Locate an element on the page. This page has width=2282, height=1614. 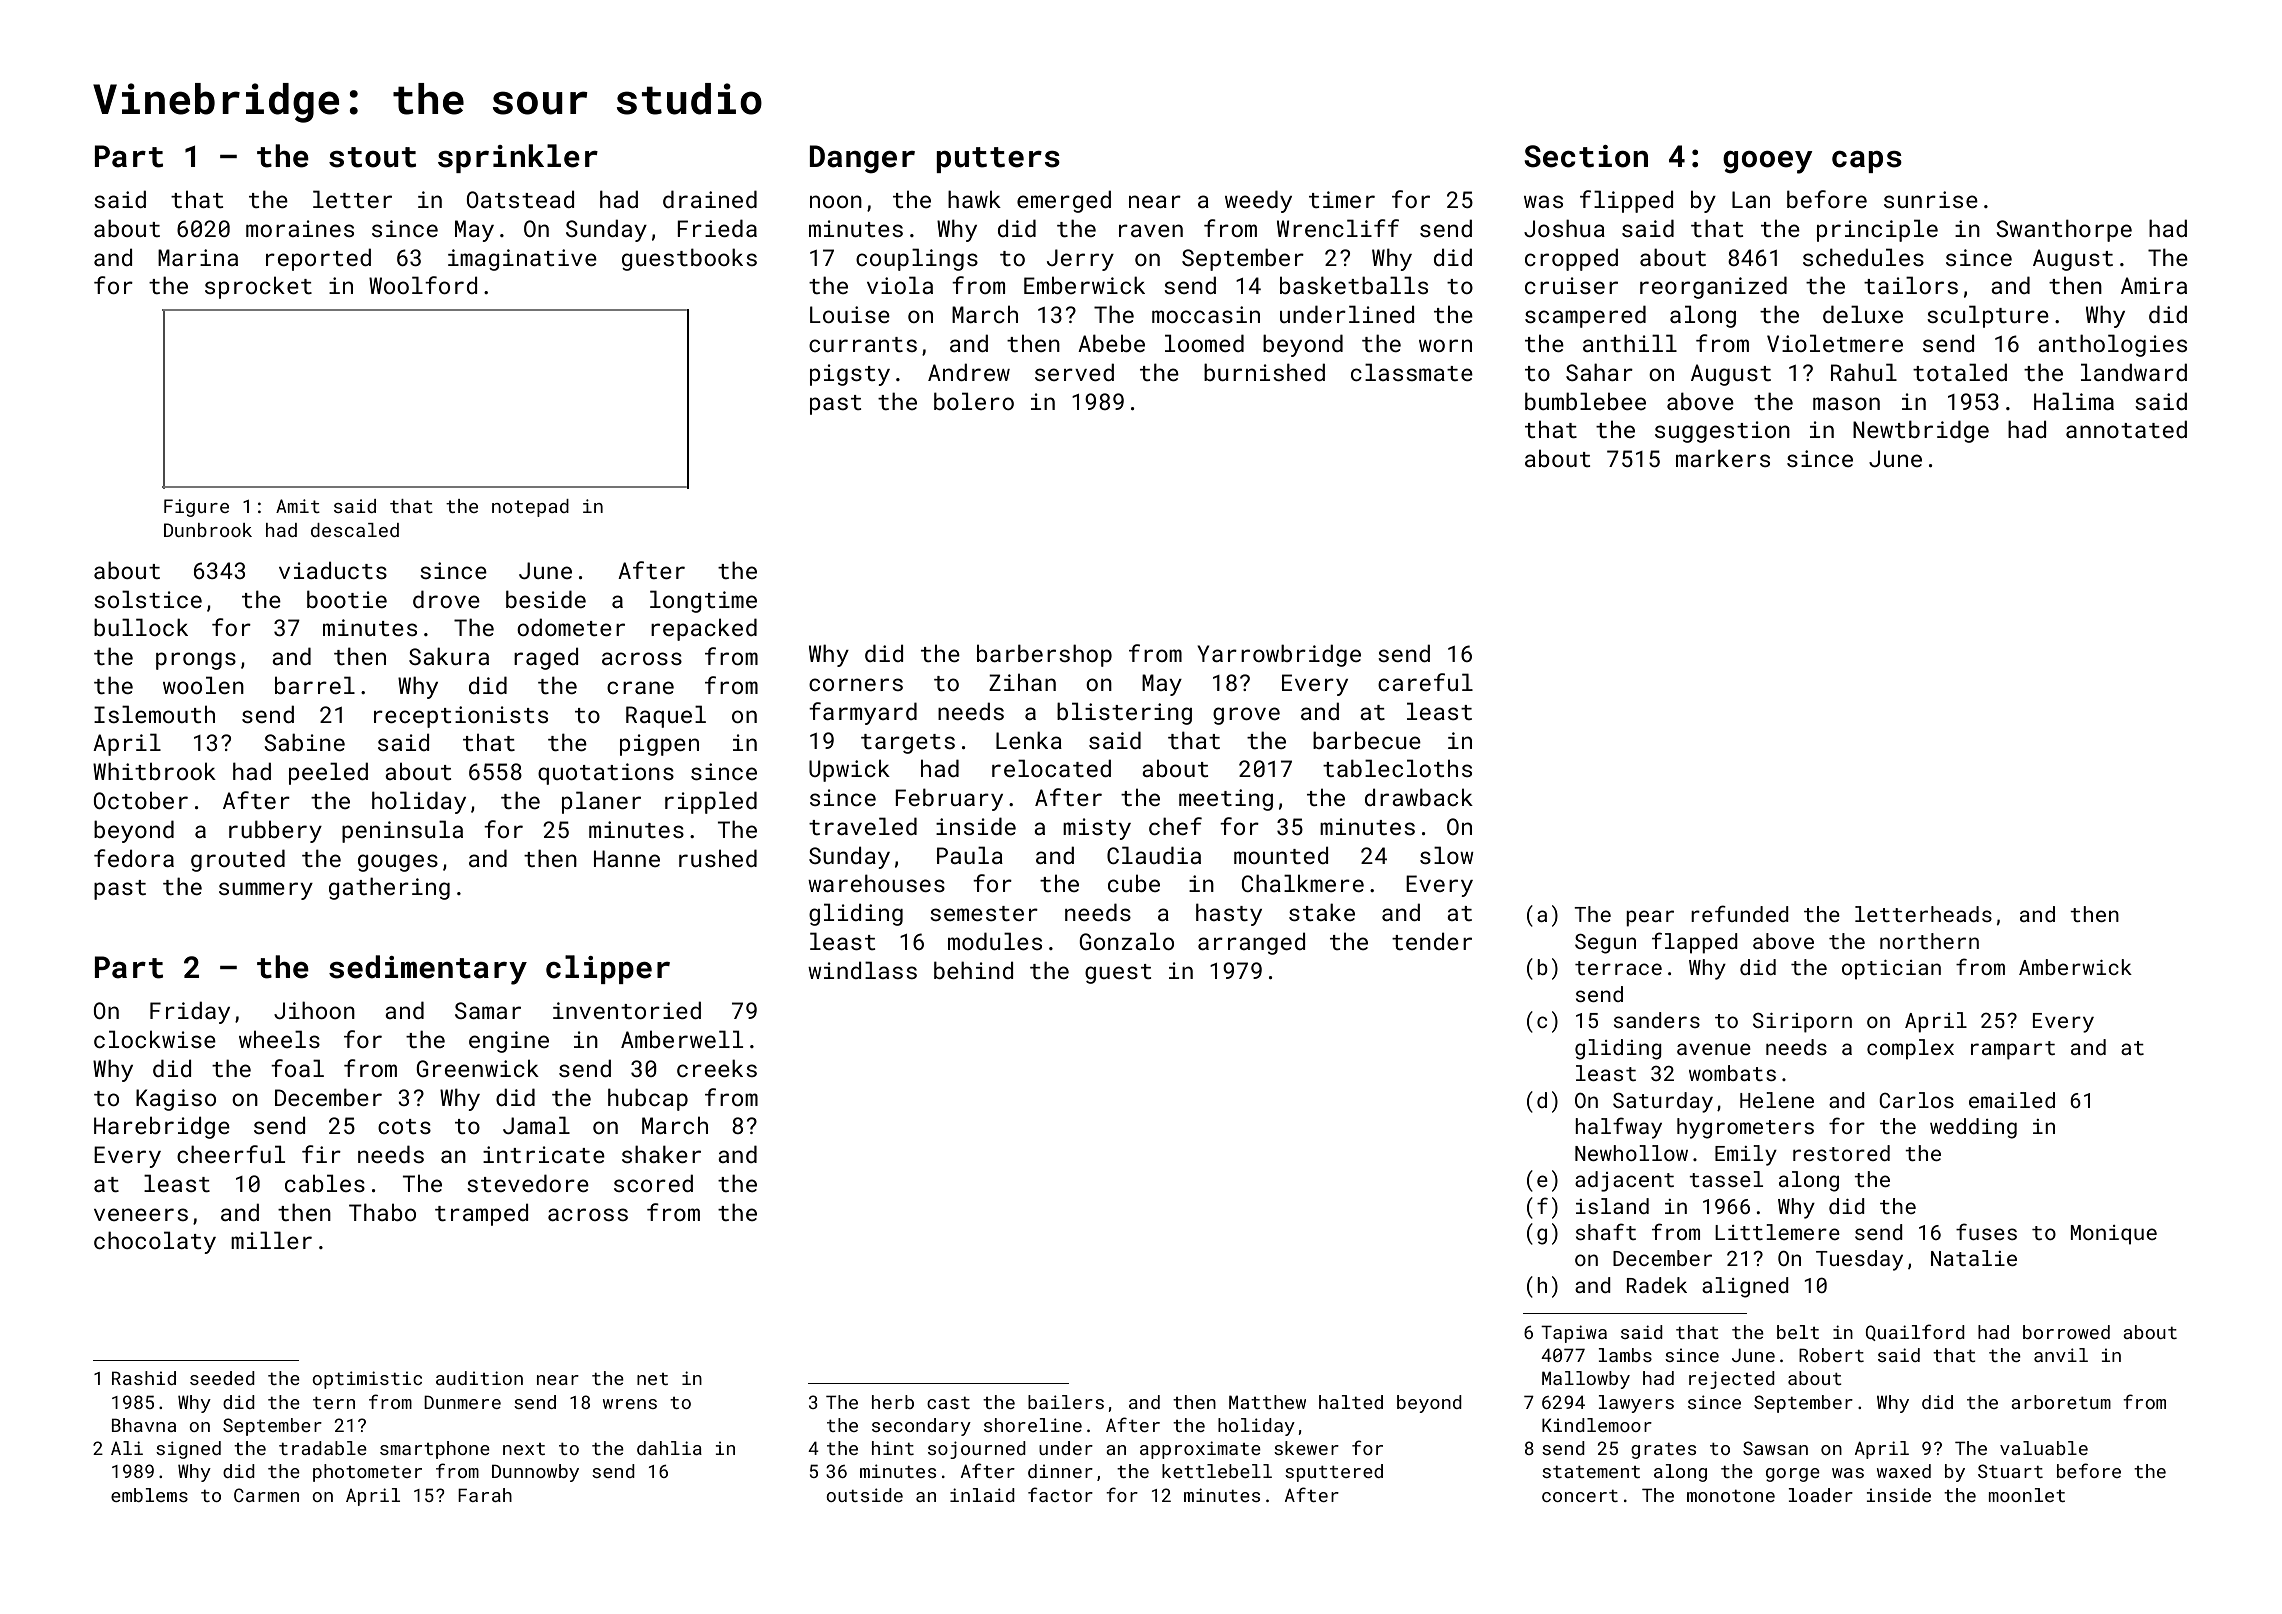
peninsula is located at coordinates (402, 831).
